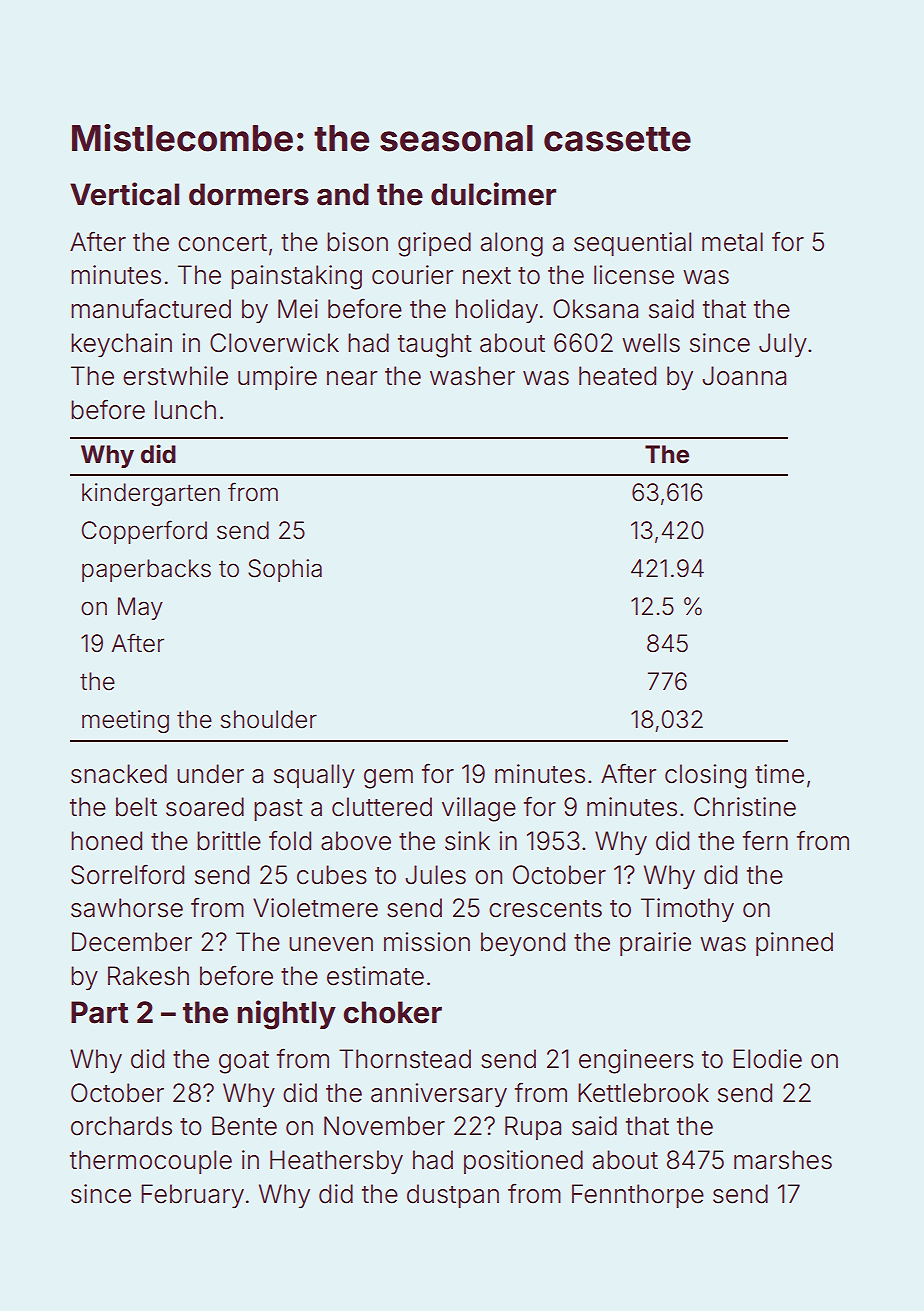 This screenshot has width=924, height=1311. Describe the element at coordinates (487, 276) in the screenshot. I see `next` at that location.
